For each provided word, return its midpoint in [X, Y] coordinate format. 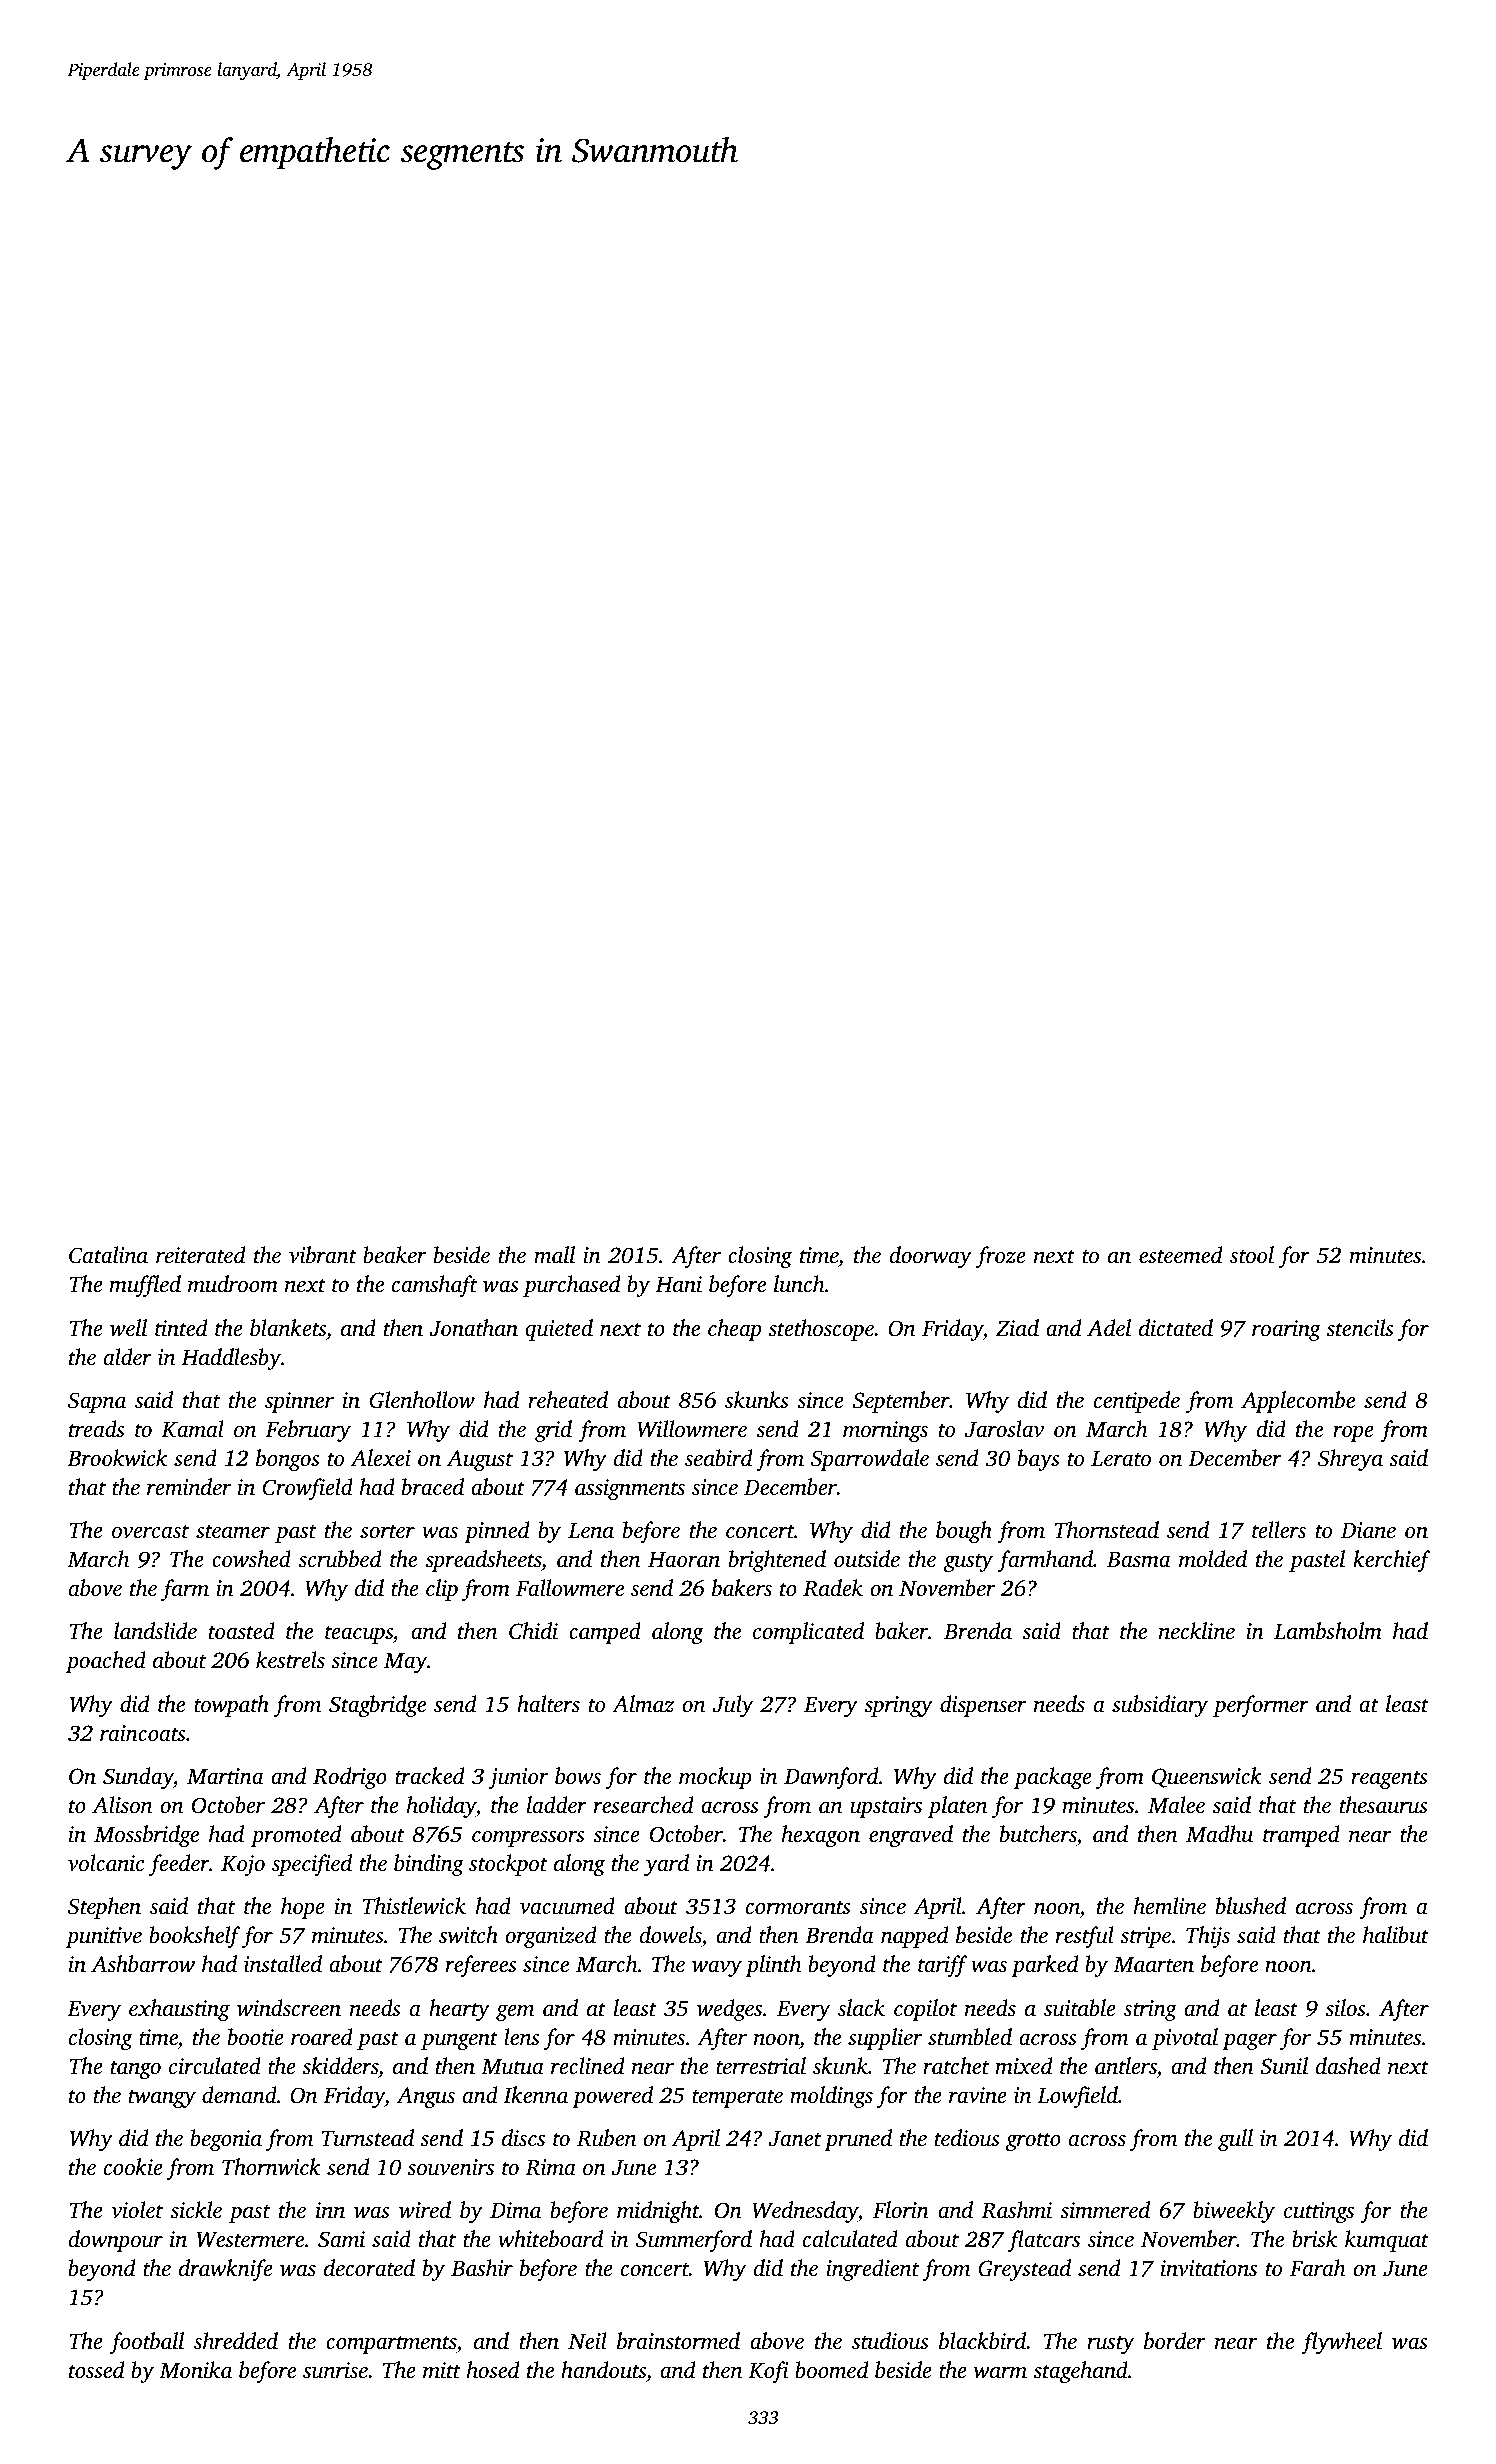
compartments [391, 2345]
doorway [930, 1257]
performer [1261, 1706]
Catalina [108, 1255]
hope [303, 1908]
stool [1252, 1254]
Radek [833, 1588]
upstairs [886, 1807]
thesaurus [1384, 1805]
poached [106, 1662]
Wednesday [805, 2212]
